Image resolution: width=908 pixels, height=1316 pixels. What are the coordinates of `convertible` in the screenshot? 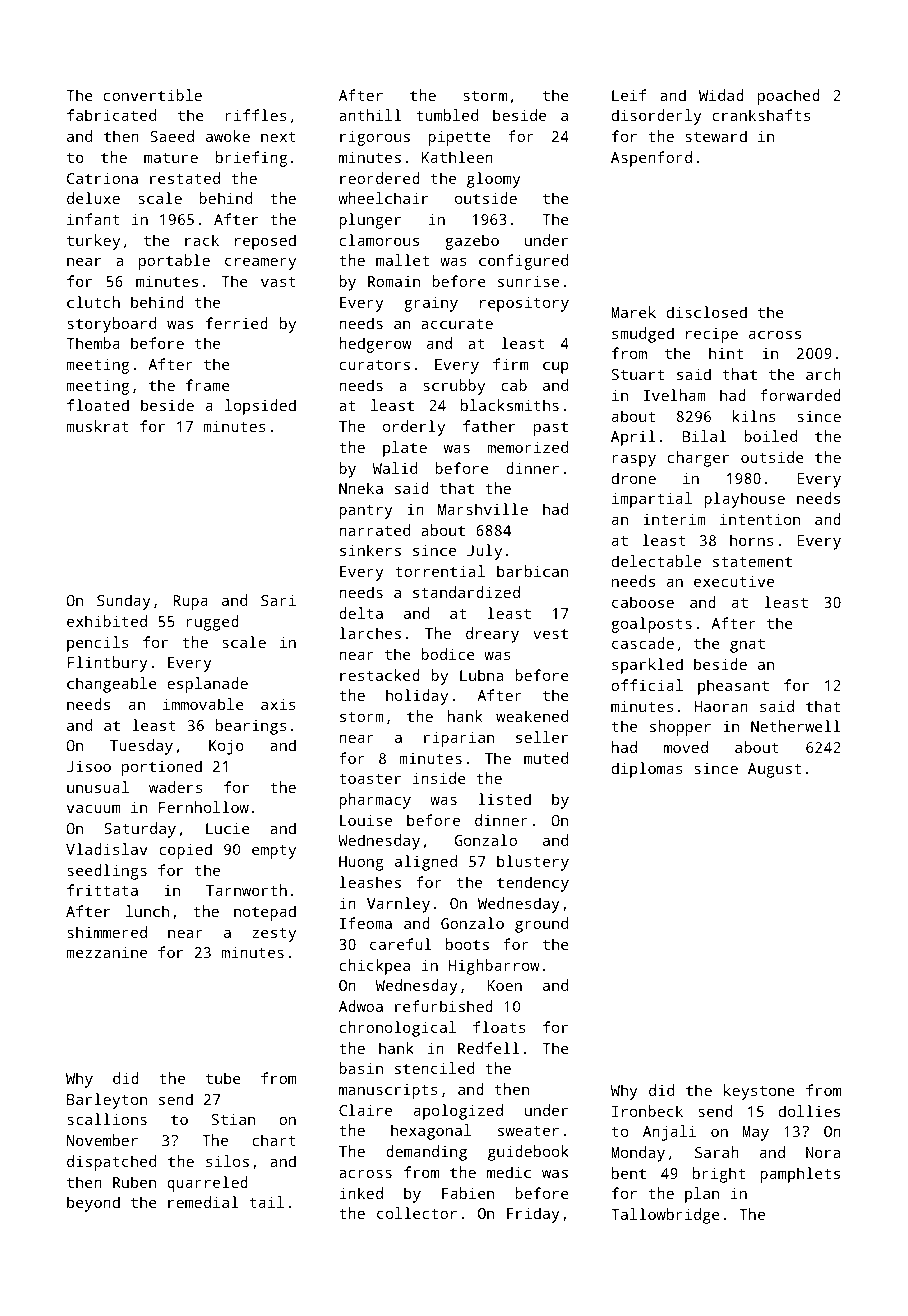 It's located at (153, 95).
